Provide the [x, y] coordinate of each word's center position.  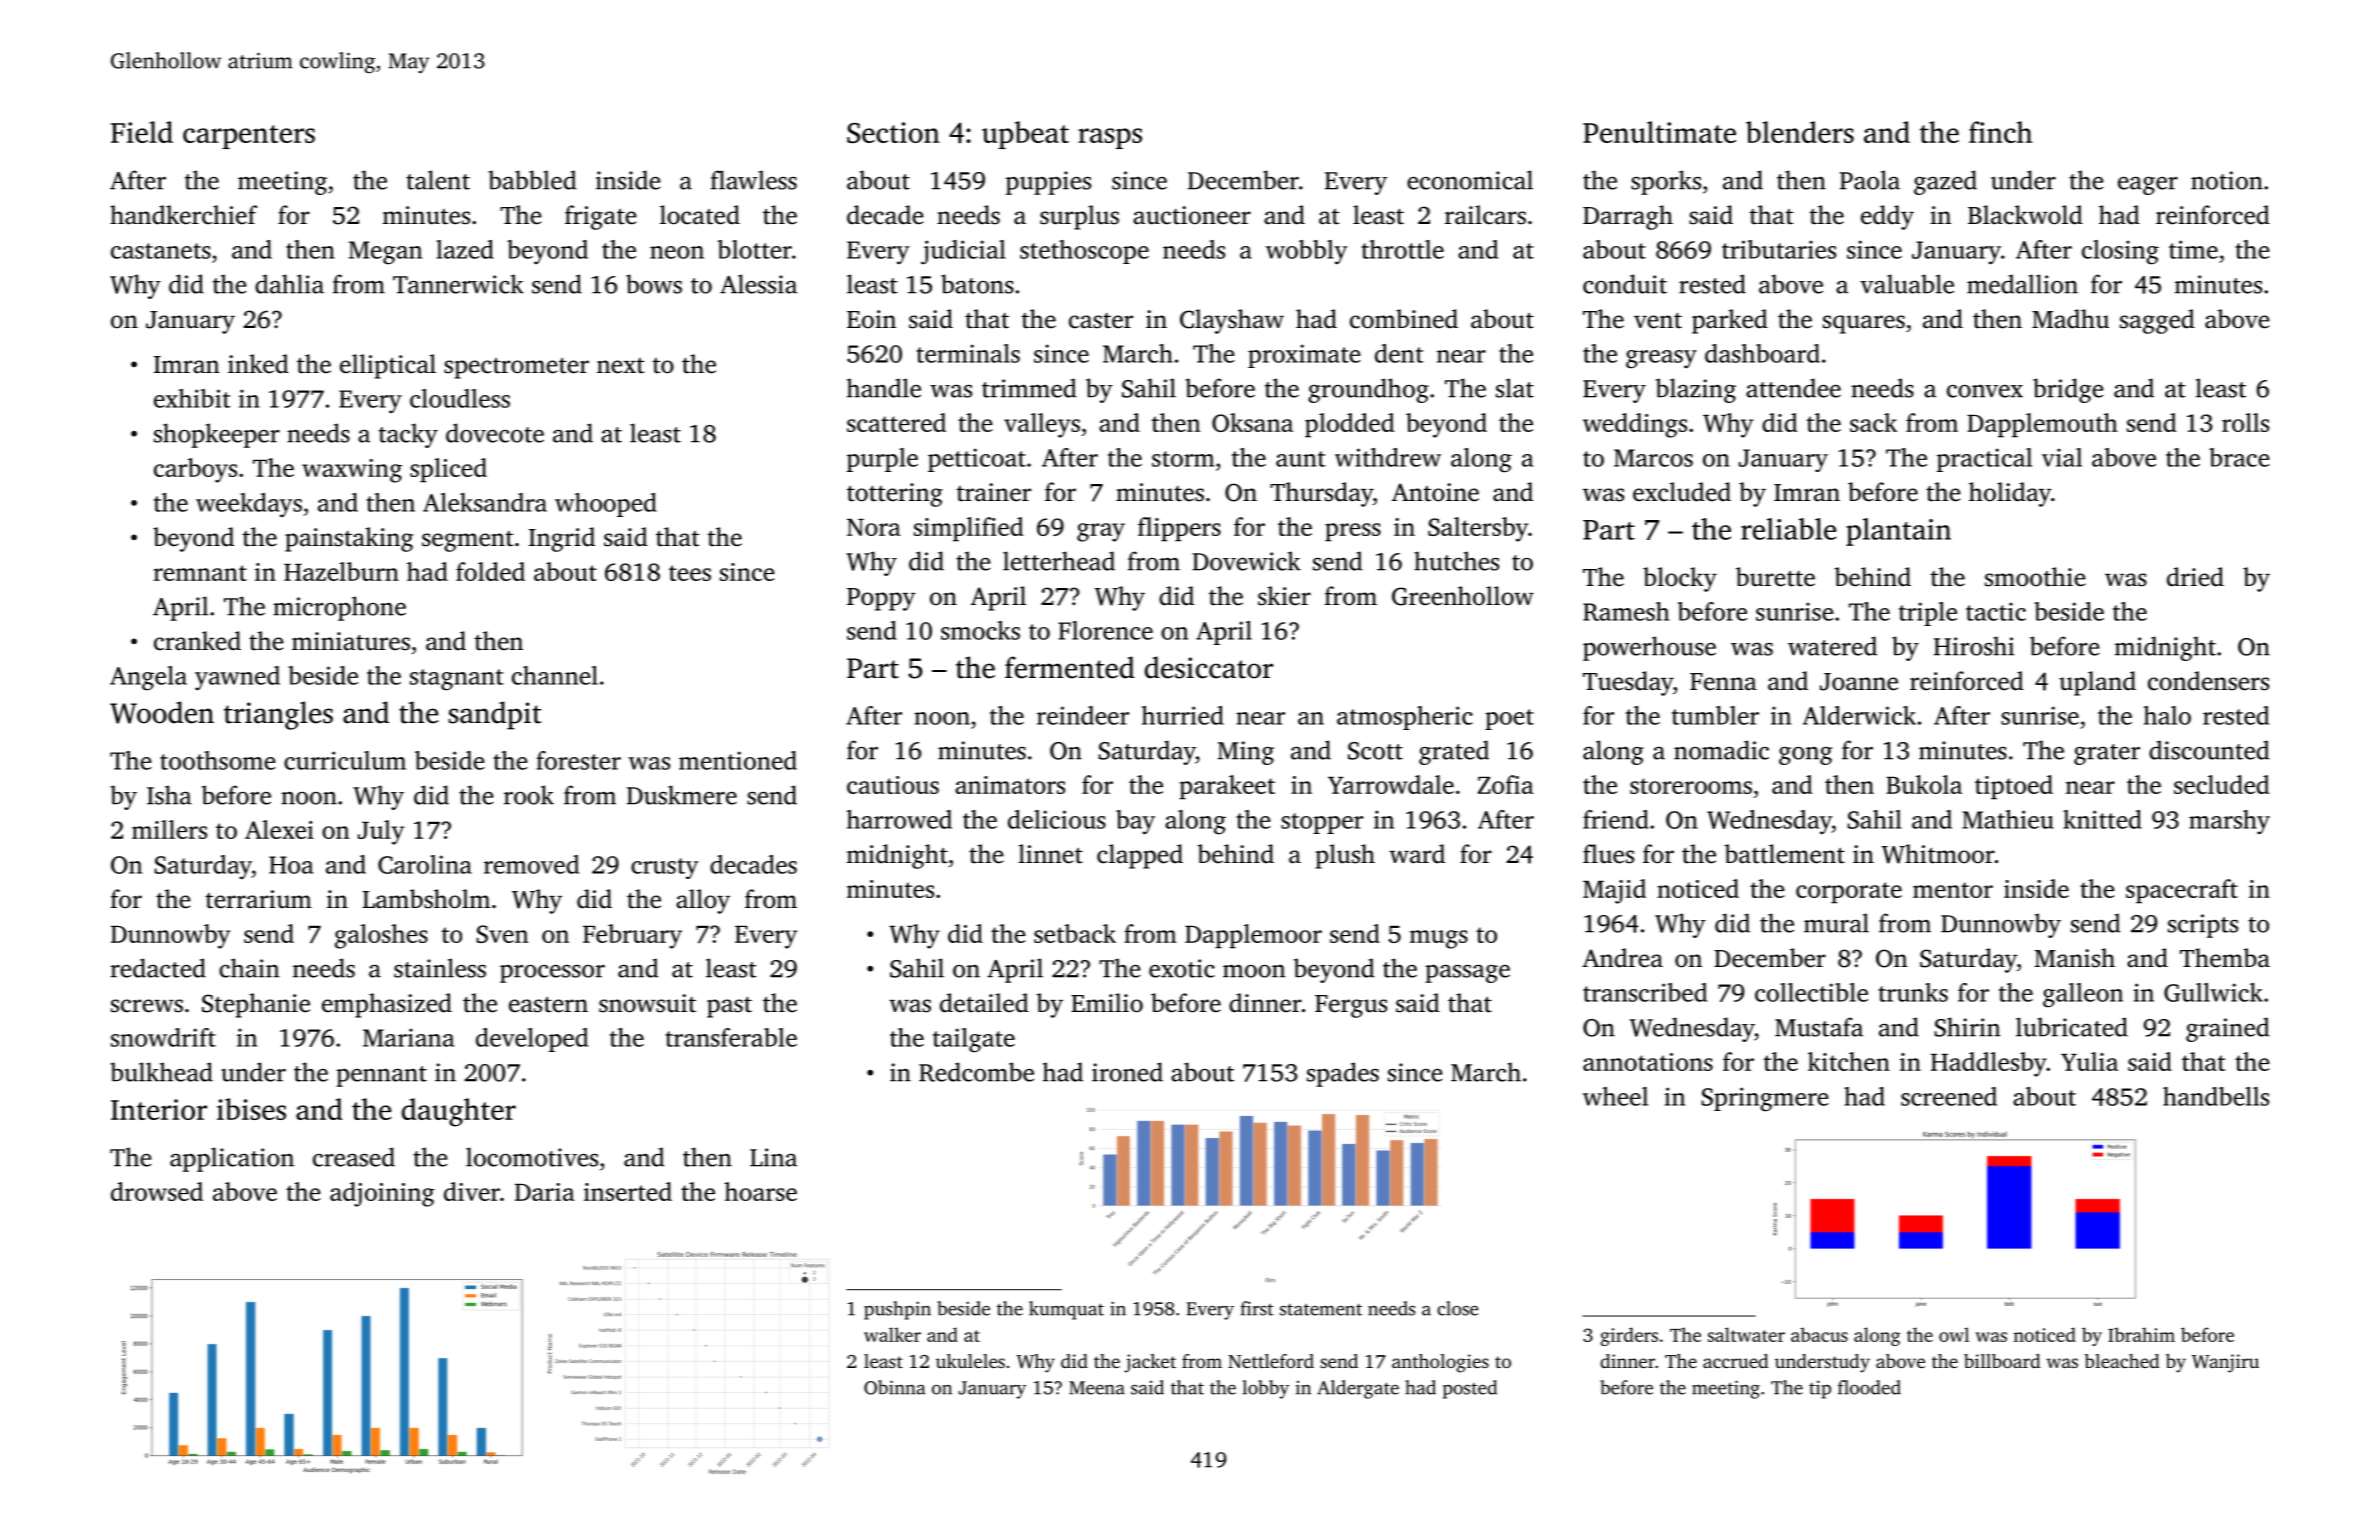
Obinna [894, 1387]
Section [893, 132]
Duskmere [682, 795]
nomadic [1721, 750]
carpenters [249, 137]
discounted [2209, 750]
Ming [1246, 753]
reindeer [1083, 715]
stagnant [457, 680]
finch [2000, 132]
